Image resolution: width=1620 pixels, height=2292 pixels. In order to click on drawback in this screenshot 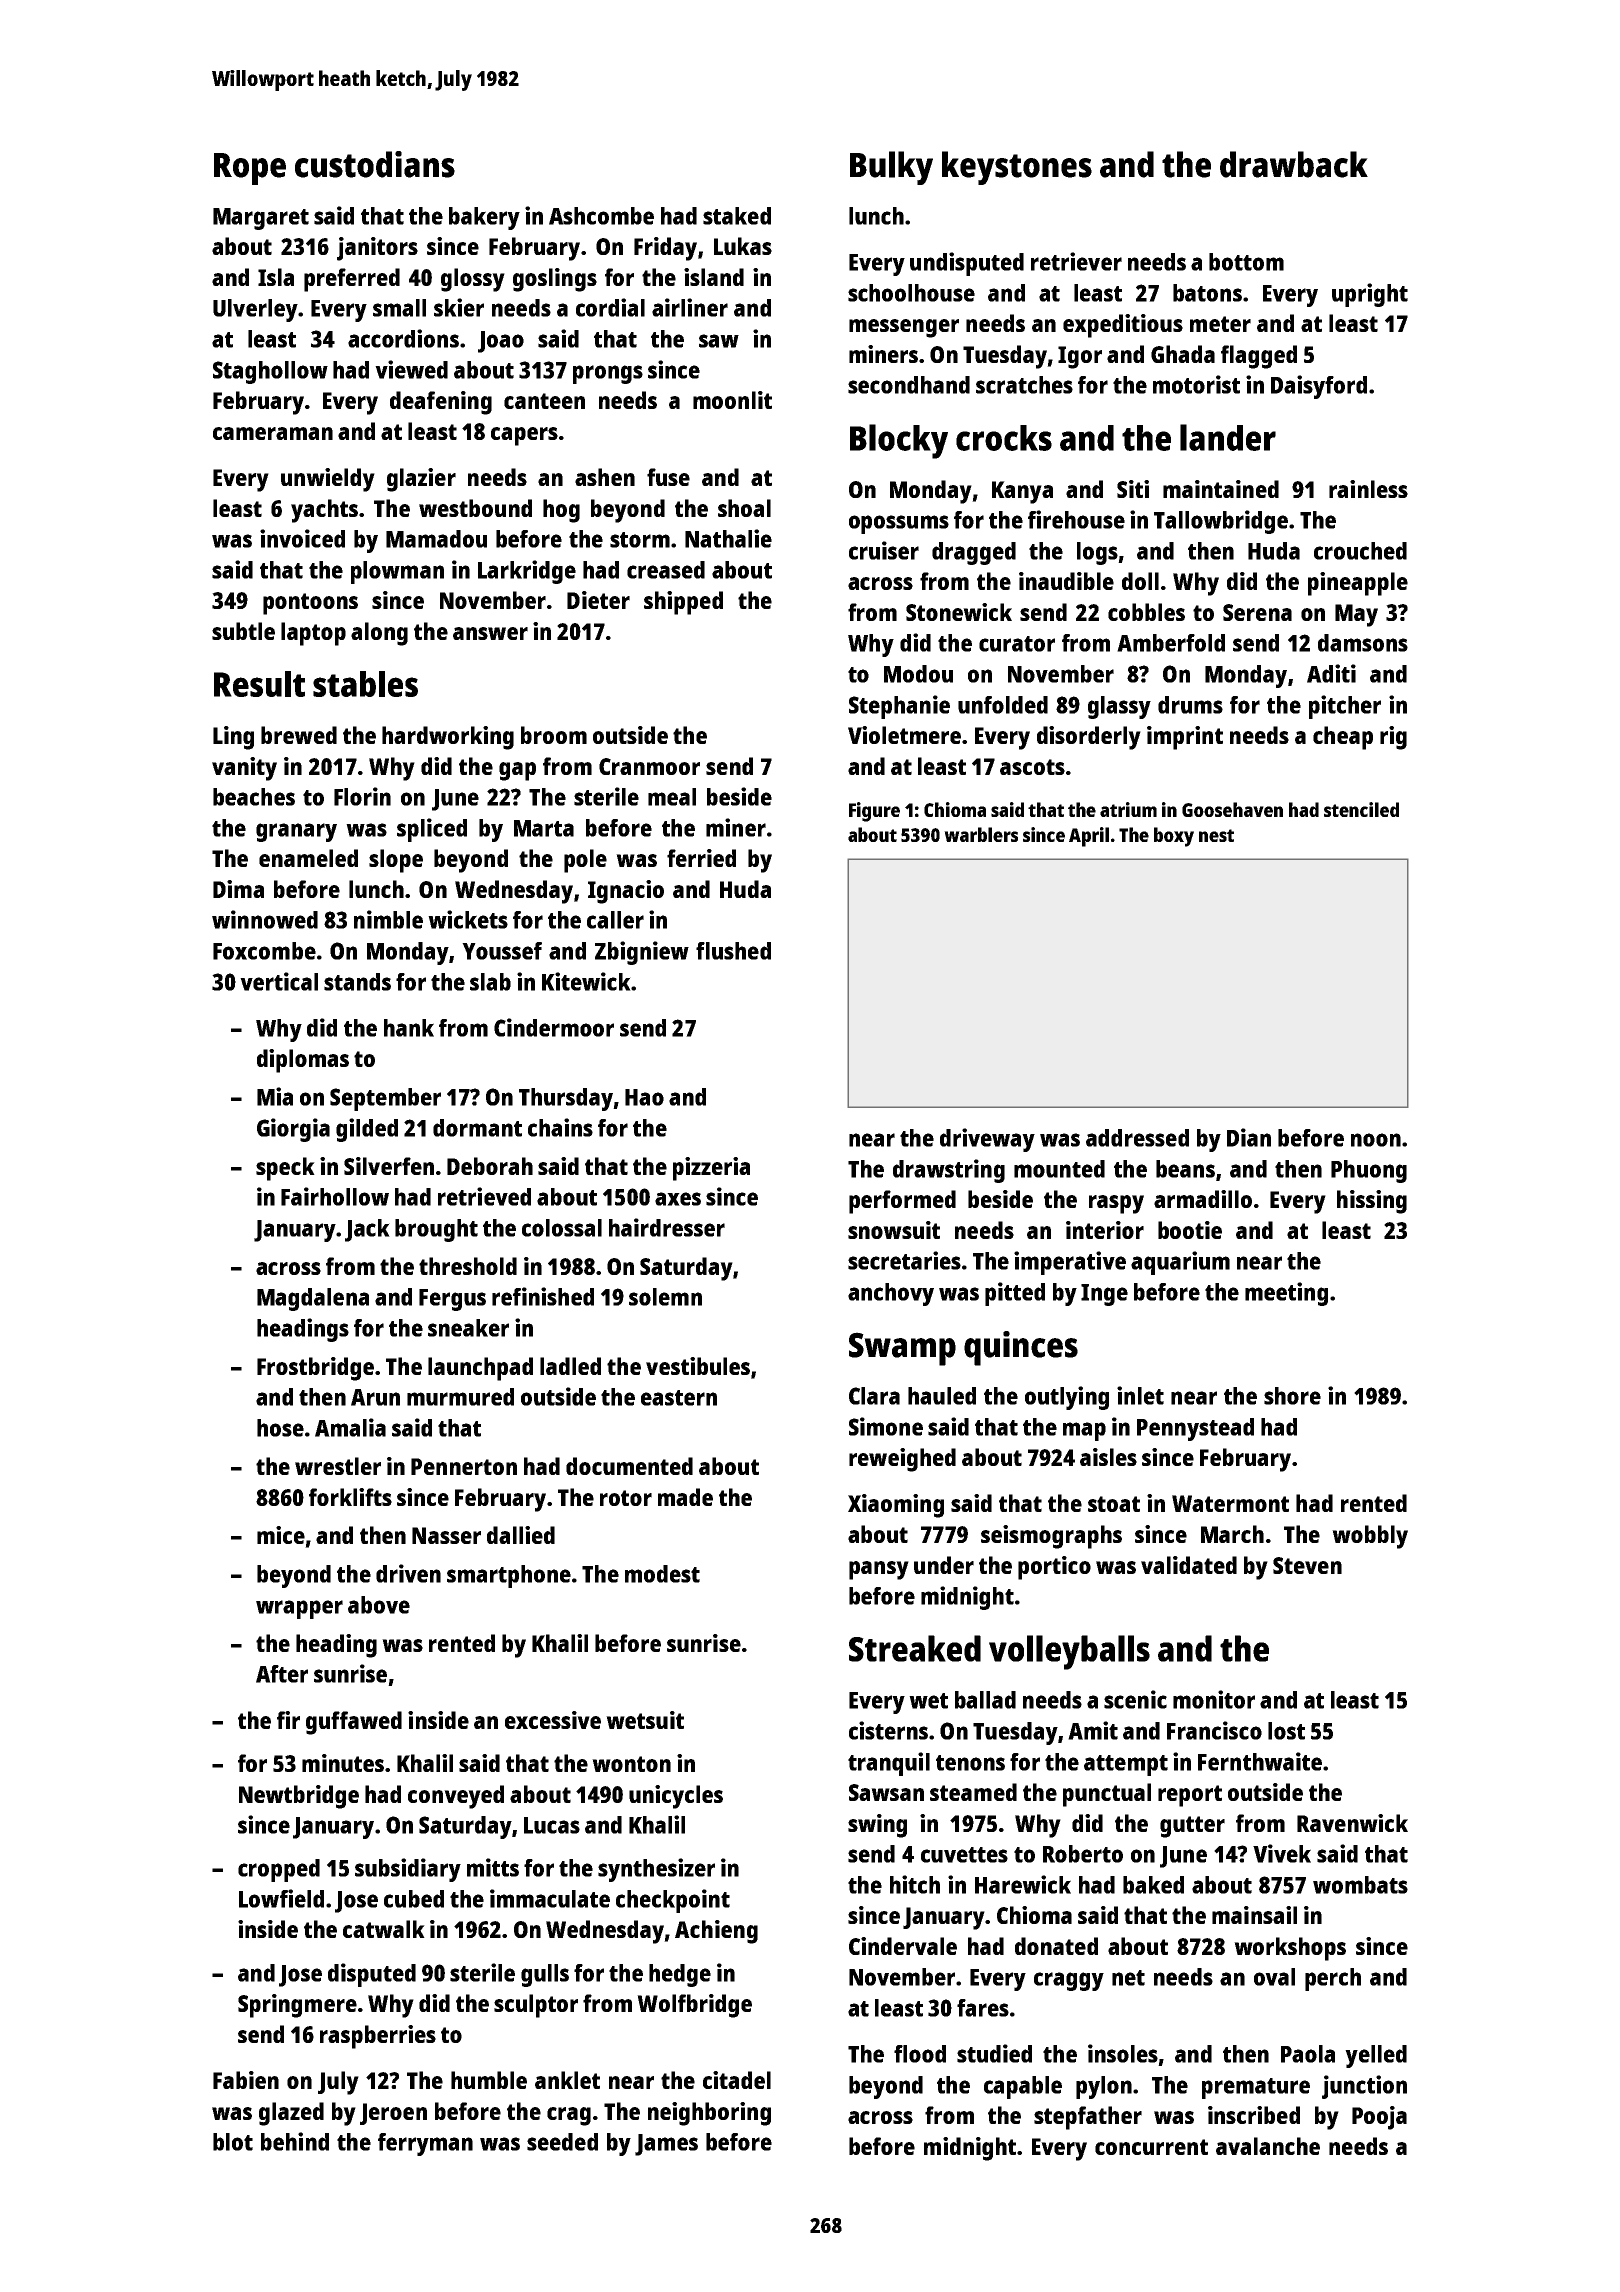, I will do `click(1294, 164)`.
